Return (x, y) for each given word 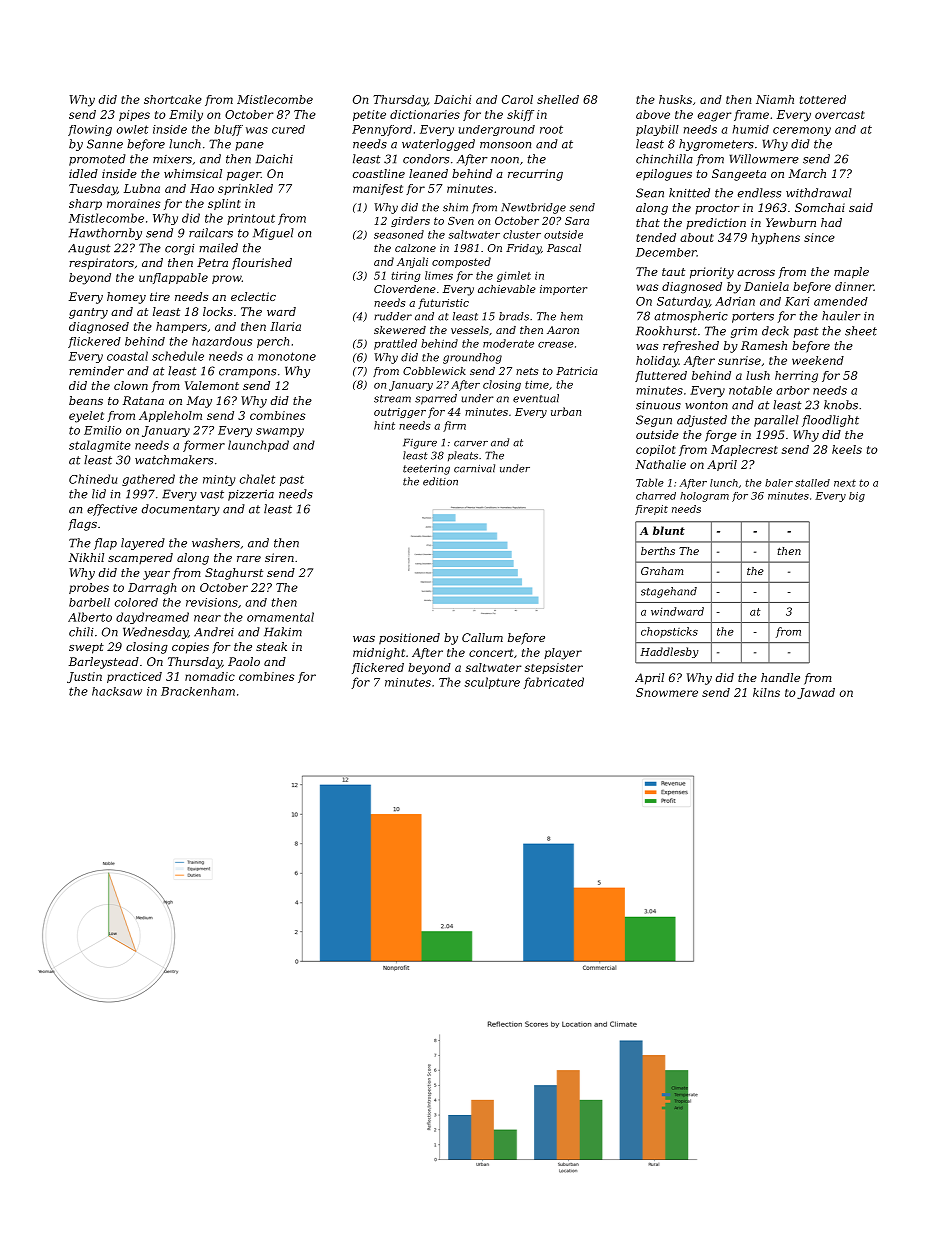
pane (249, 146)
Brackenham (198, 691)
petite (369, 115)
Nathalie (660, 464)
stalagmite (100, 446)
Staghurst (234, 574)
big (857, 497)
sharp (85, 204)
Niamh (775, 99)
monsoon (505, 145)
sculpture (492, 683)
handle (780, 677)
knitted (689, 193)
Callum (482, 637)
